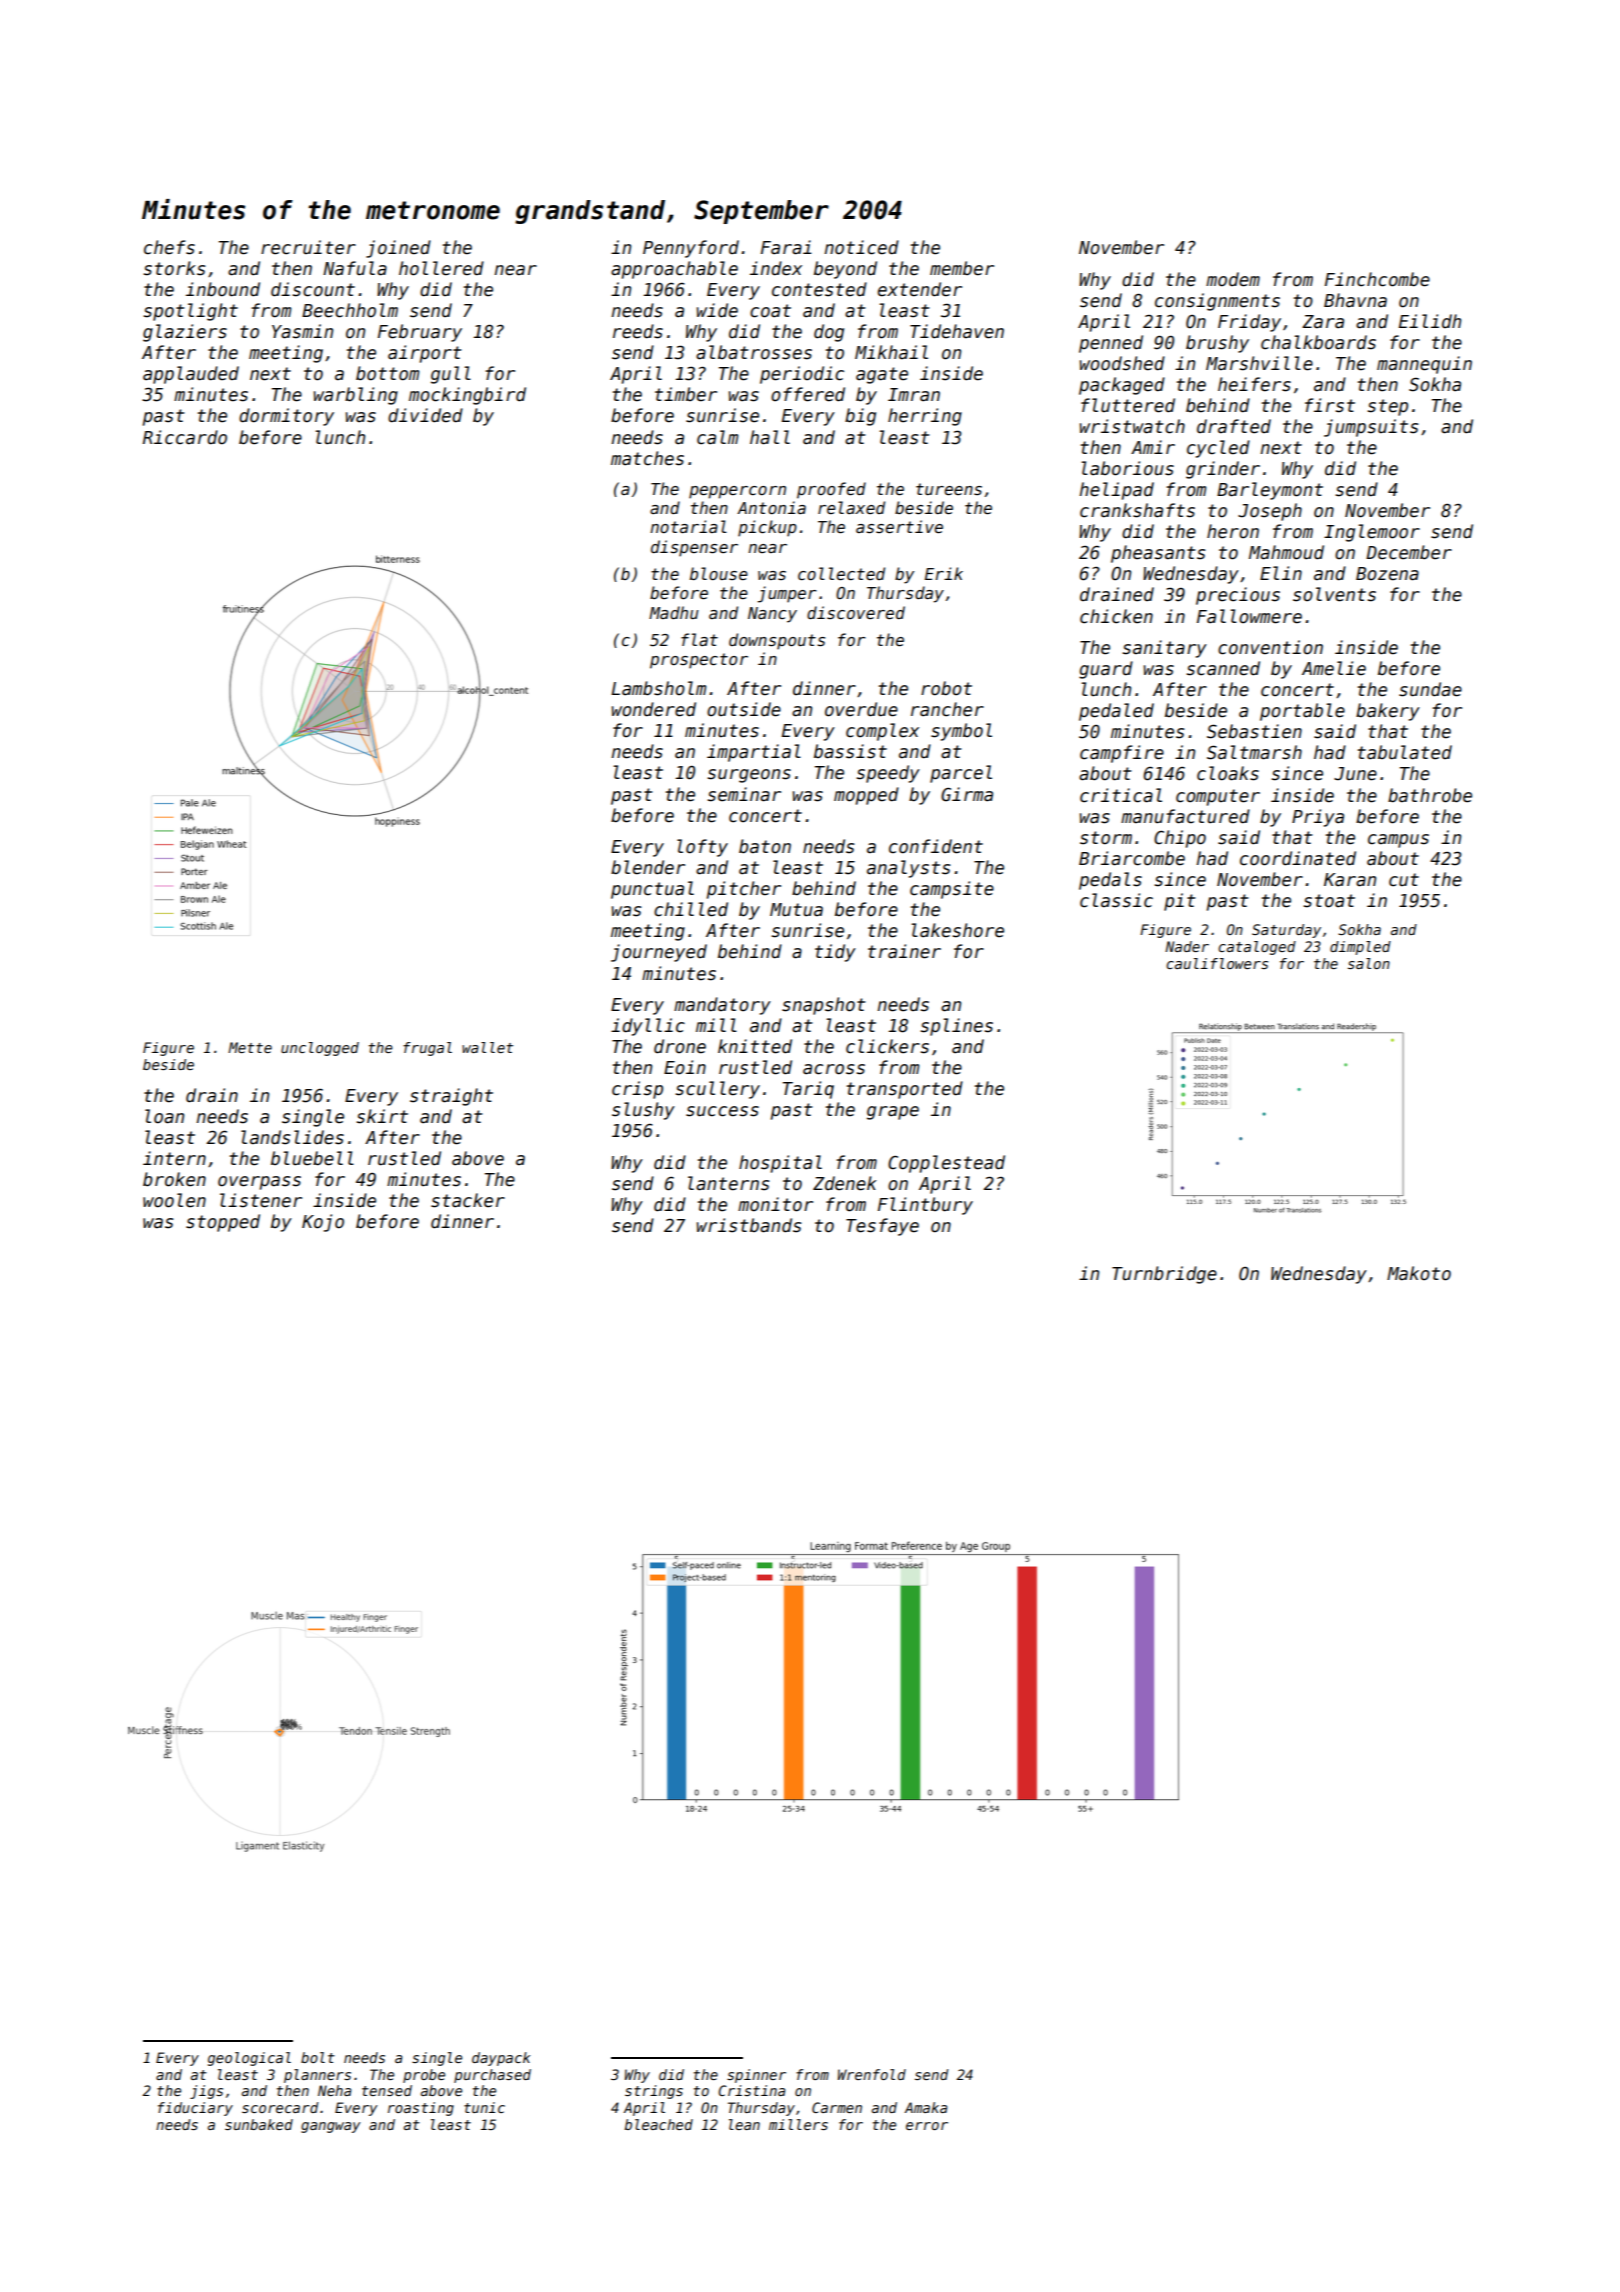  I want to click on Amaka, so click(926, 2107).
